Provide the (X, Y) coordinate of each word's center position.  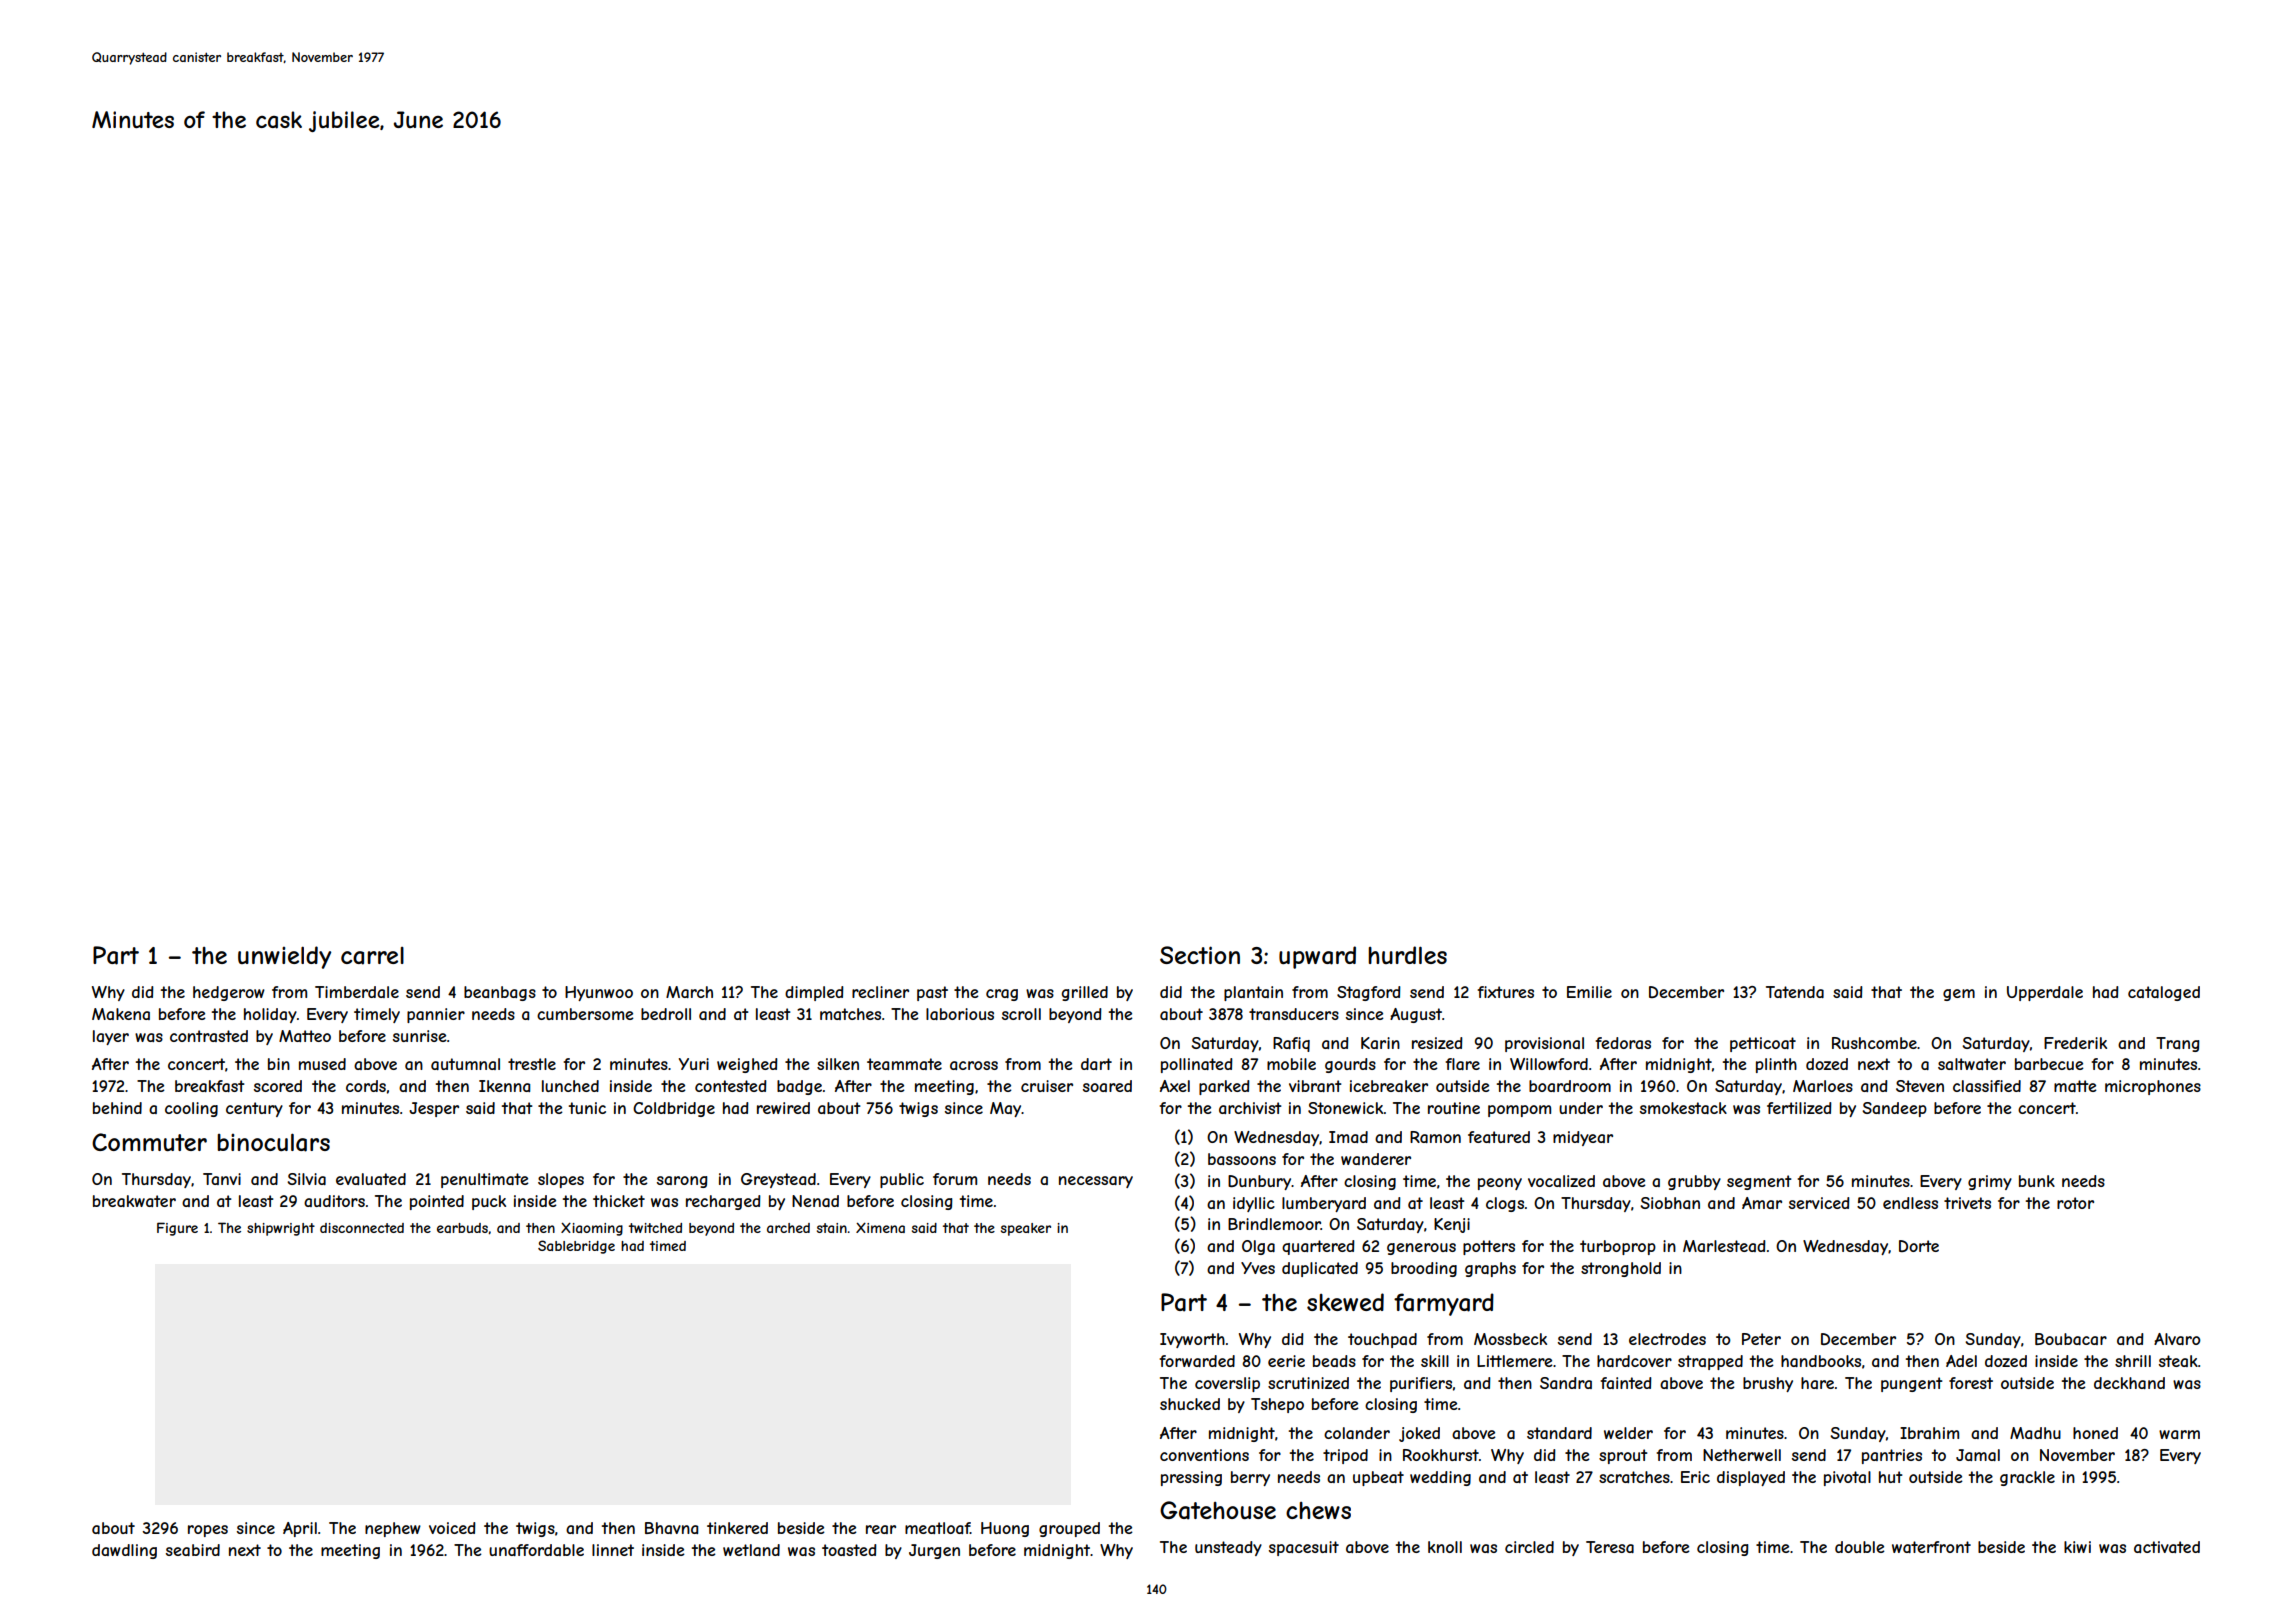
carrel (372, 956)
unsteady (1228, 1548)
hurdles (1407, 955)
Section (1200, 955)
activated (2167, 1547)
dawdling (124, 1551)
